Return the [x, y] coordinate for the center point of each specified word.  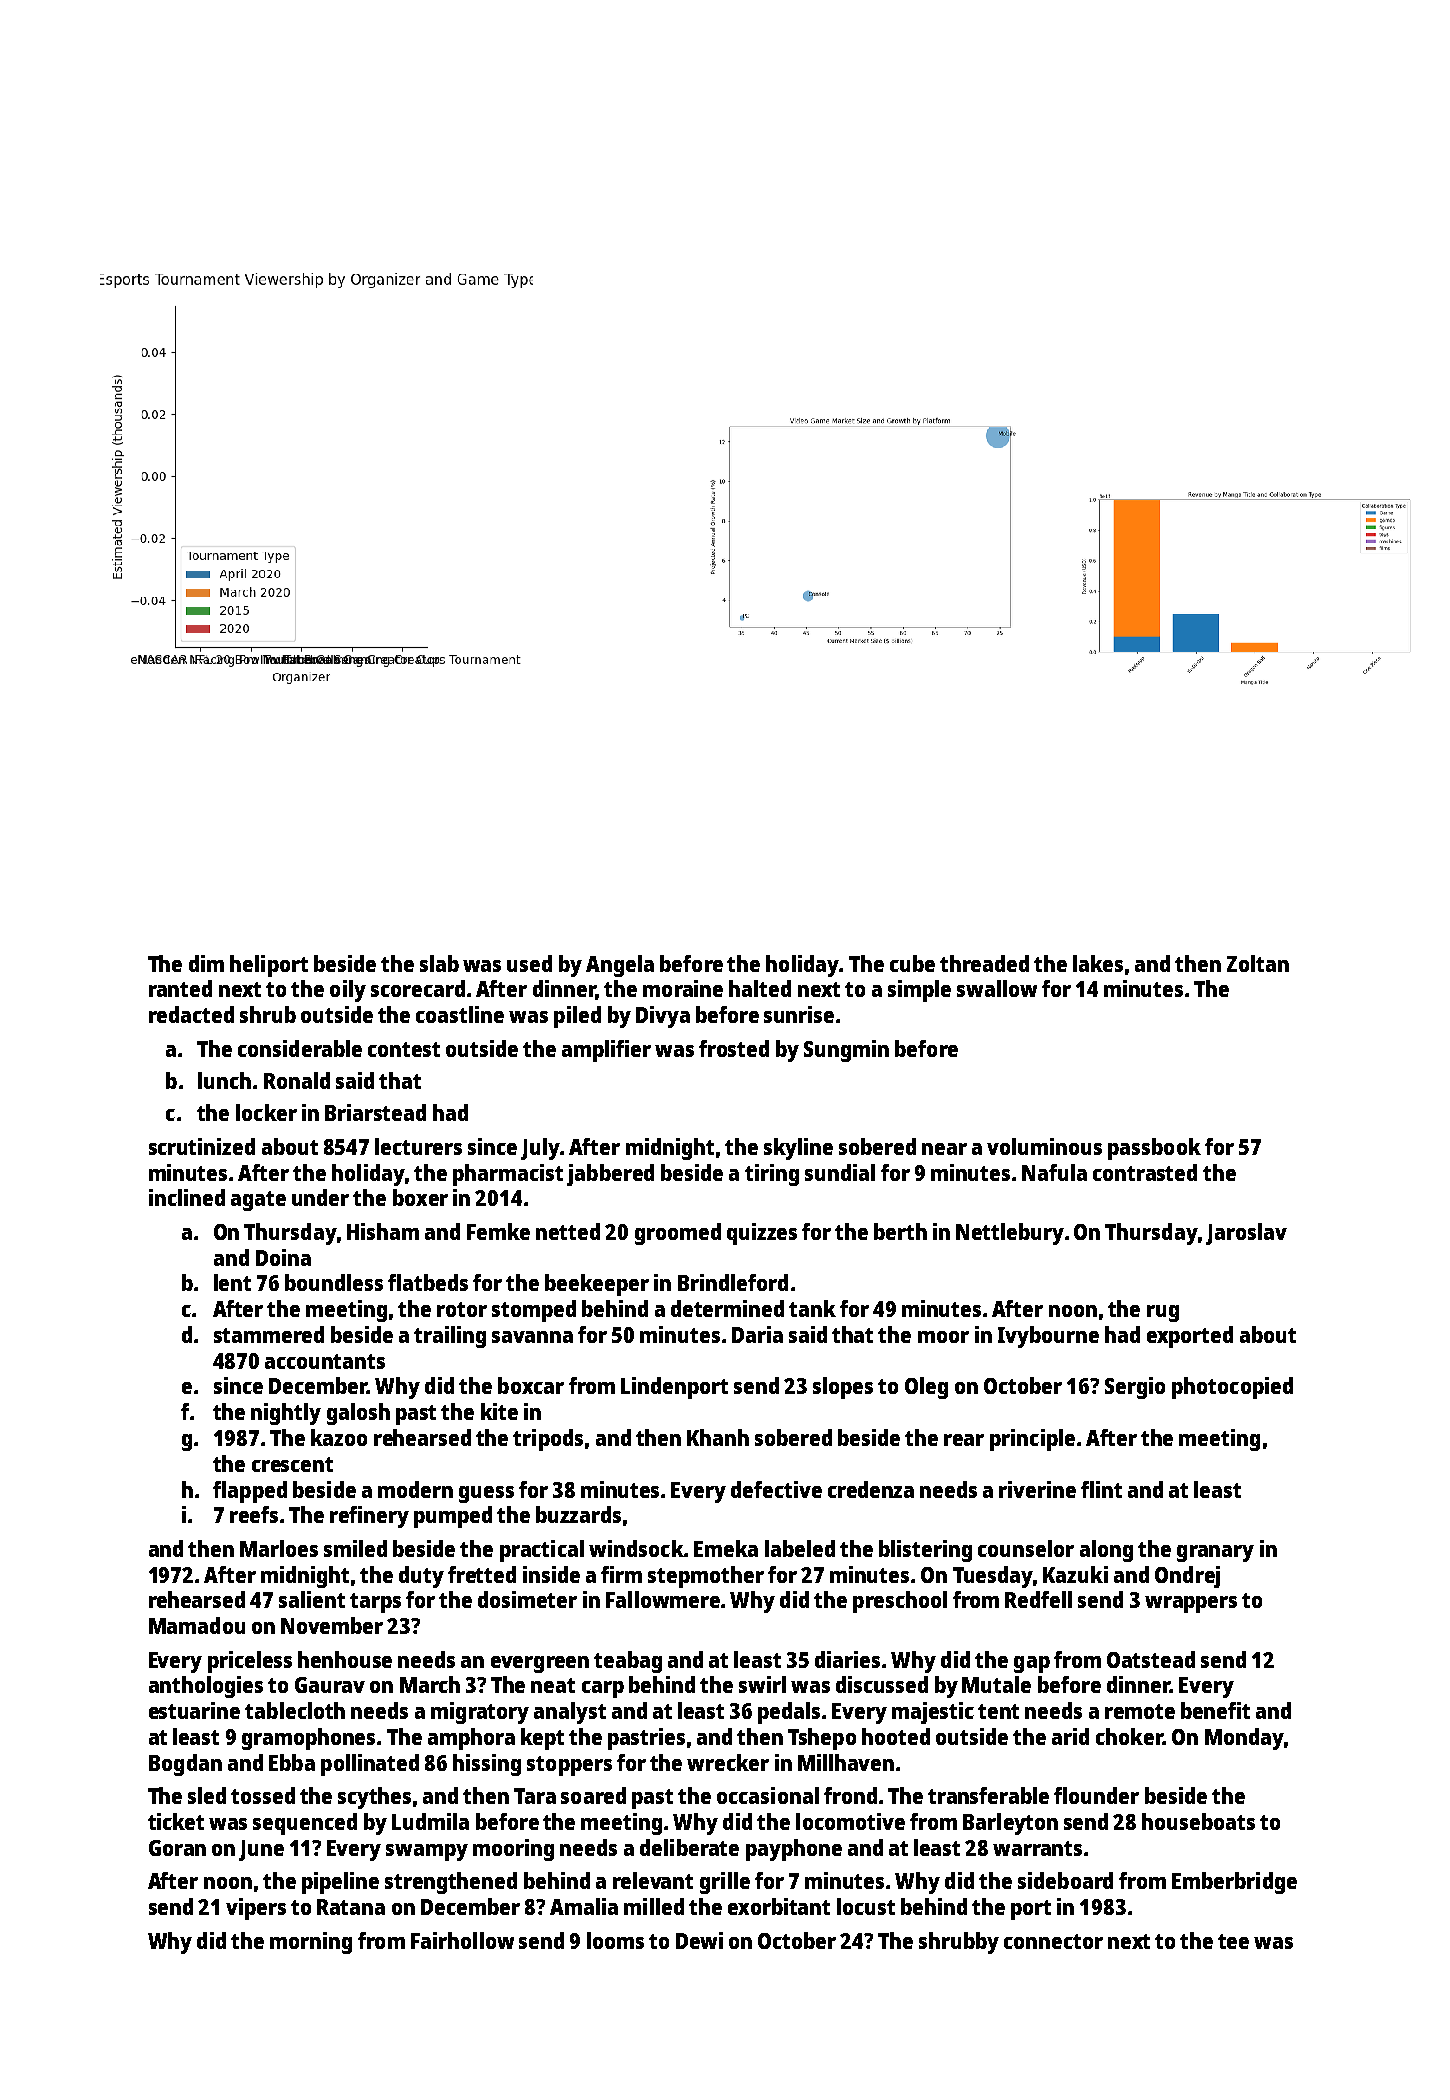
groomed [678, 1234]
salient [312, 1599]
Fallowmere [663, 1599]
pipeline [340, 1883]
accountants [325, 1361]
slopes [843, 1388]
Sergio [1135, 1388]
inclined [187, 1197]
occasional [768, 1795]
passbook [1154, 1149]
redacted [191, 1014]
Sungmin [846, 1051]
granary [1215, 1553]
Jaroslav [1246, 1234]
